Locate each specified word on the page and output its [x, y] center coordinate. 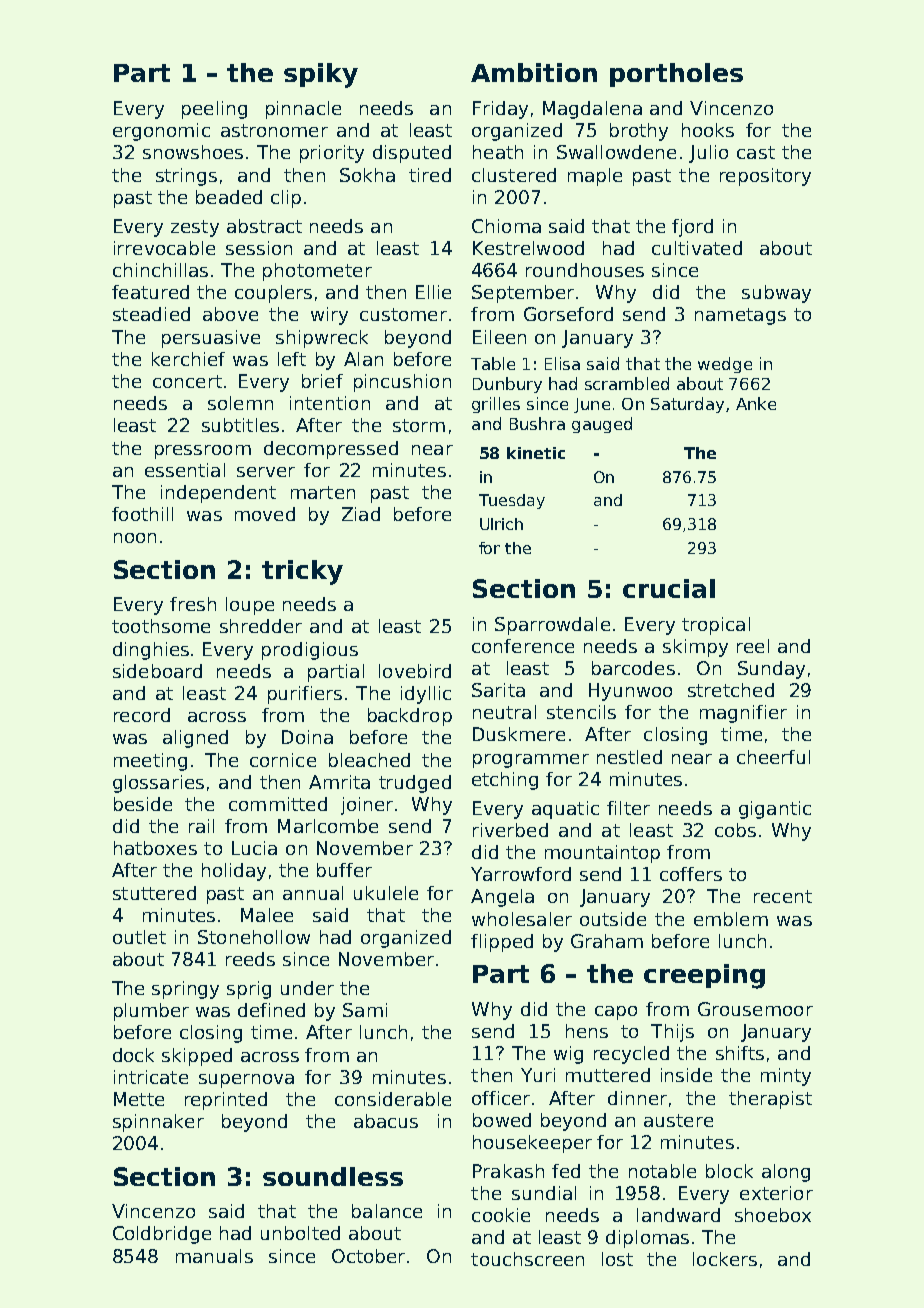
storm [419, 425]
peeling [214, 110]
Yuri [538, 1075]
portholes [676, 75]
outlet [139, 937]
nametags [740, 316]
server [266, 472]
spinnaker [158, 1123]
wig [568, 1055]
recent [783, 896]
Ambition [534, 72]
